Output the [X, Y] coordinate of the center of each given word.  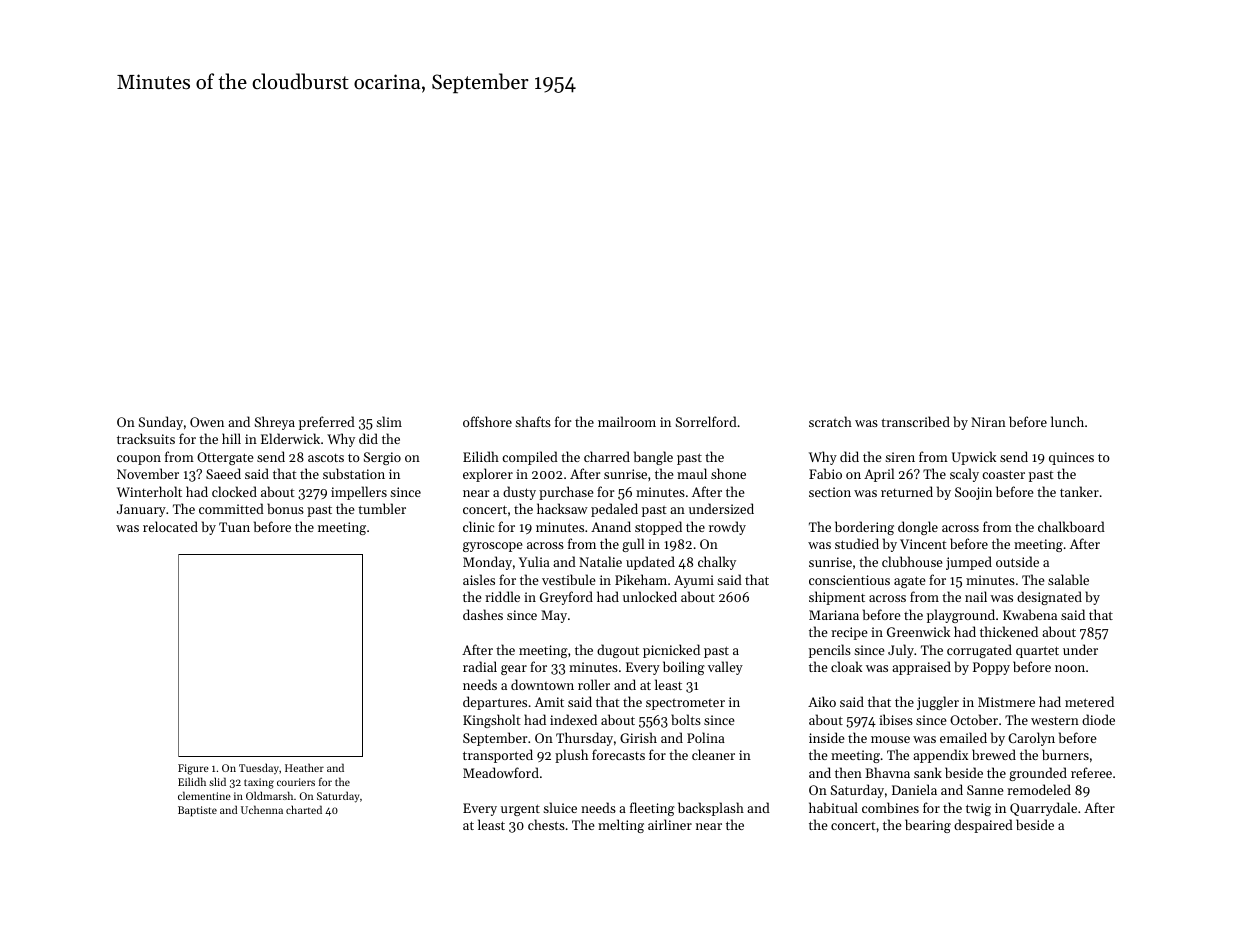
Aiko [822, 701]
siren [900, 457]
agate [910, 582]
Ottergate [225, 458]
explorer [488, 475]
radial [480, 666]
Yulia [534, 561]
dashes [483, 614]
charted [304, 809]
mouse [890, 739]
